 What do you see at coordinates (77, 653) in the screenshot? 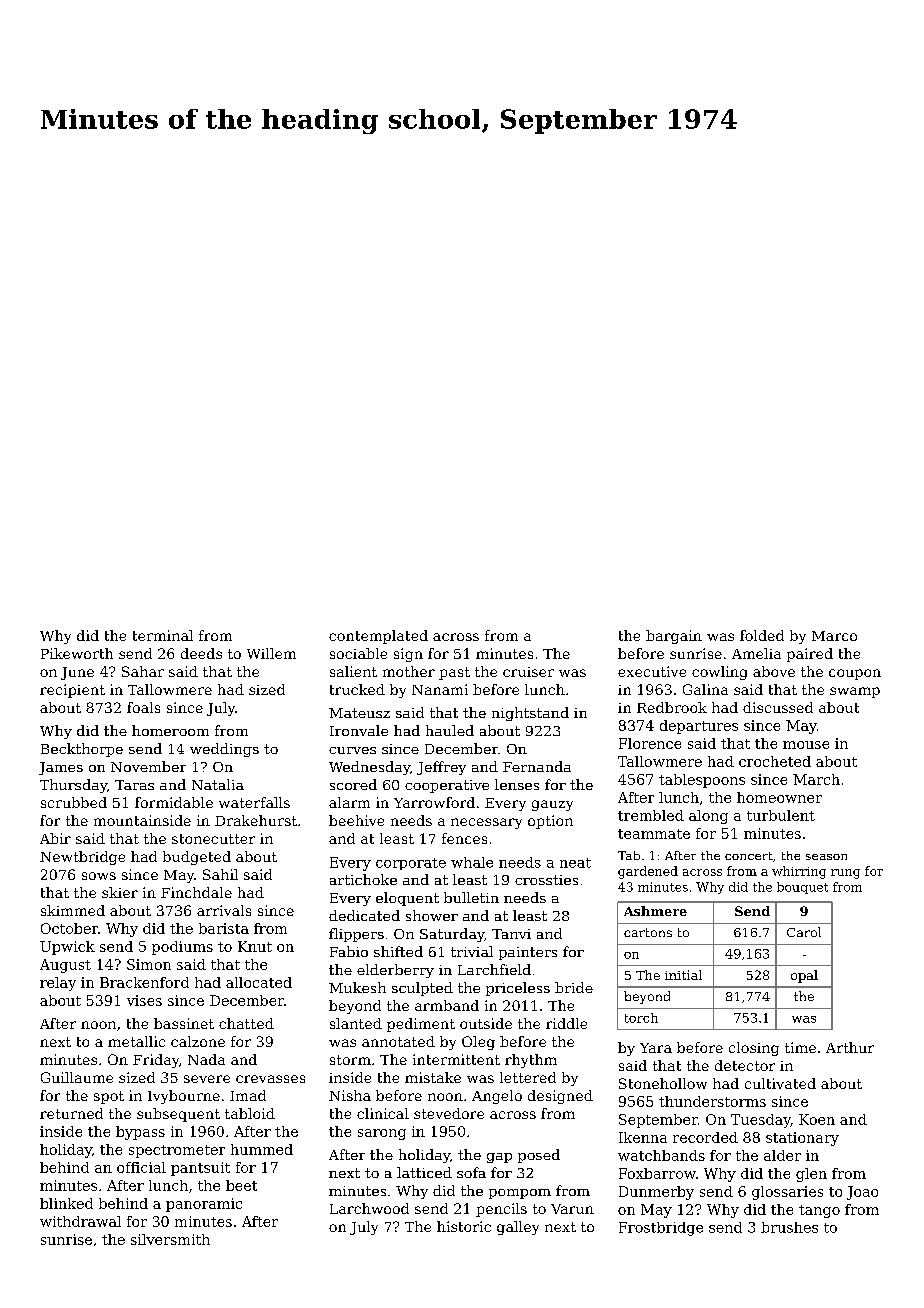
I see `Pikeworth` at bounding box center [77, 653].
